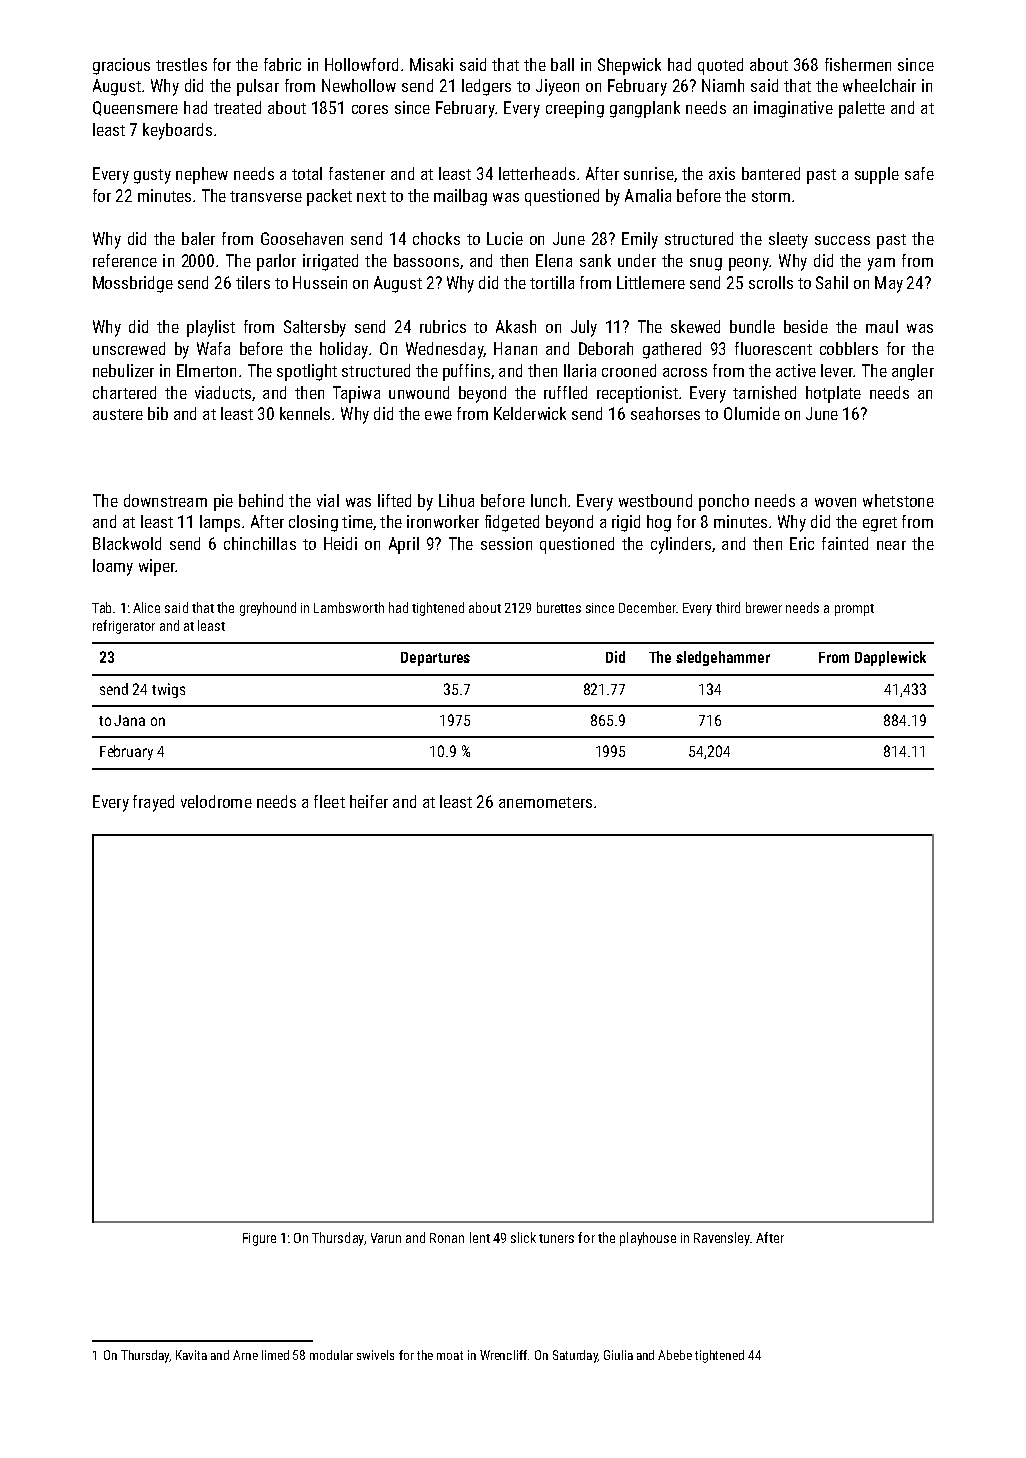 This screenshot has height=1458, width=1026. What do you see at coordinates (562, 64) in the screenshot?
I see `ball` at bounding box center [562, 64].
